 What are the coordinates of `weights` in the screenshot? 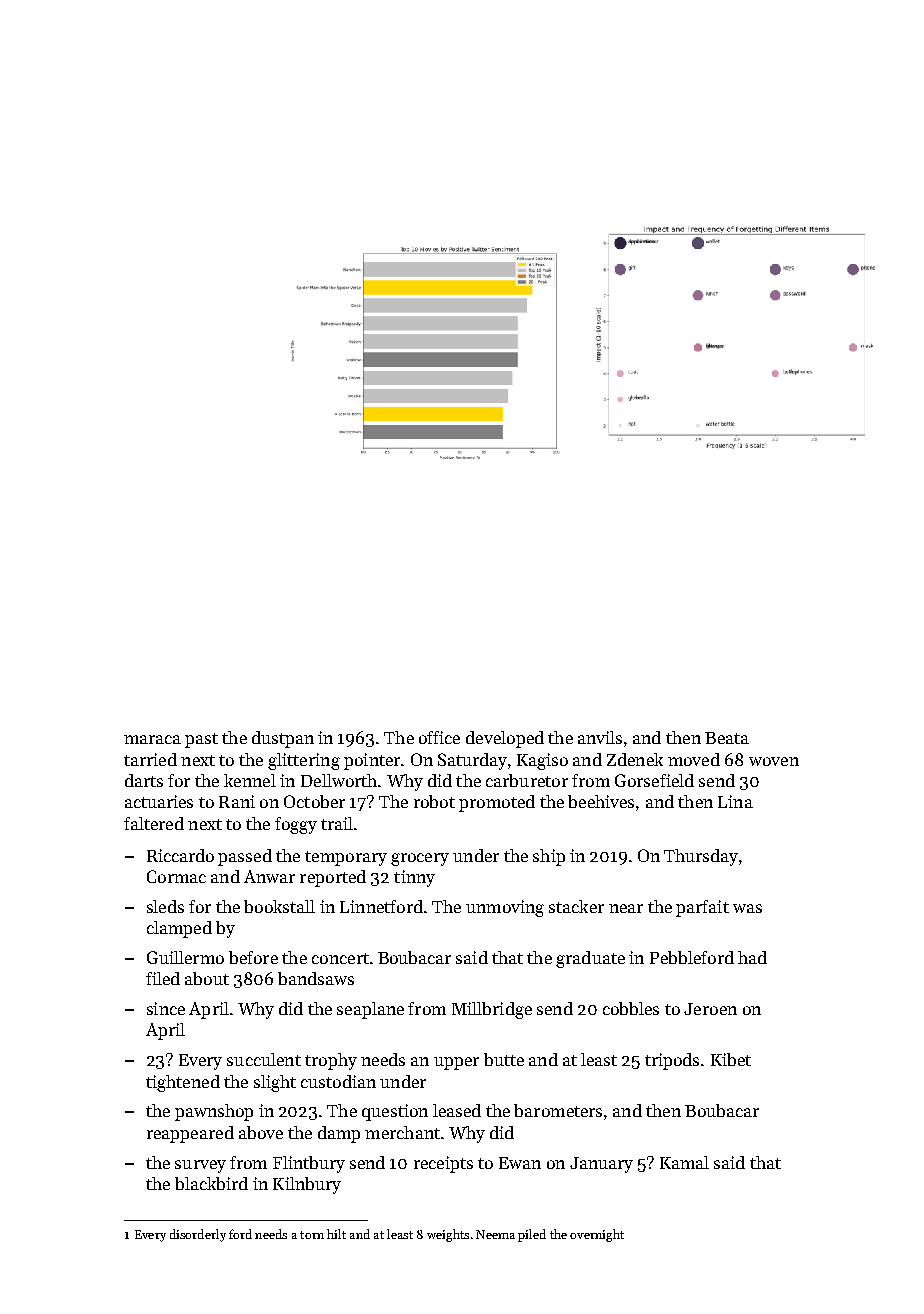 It's located at (448, 1235).
